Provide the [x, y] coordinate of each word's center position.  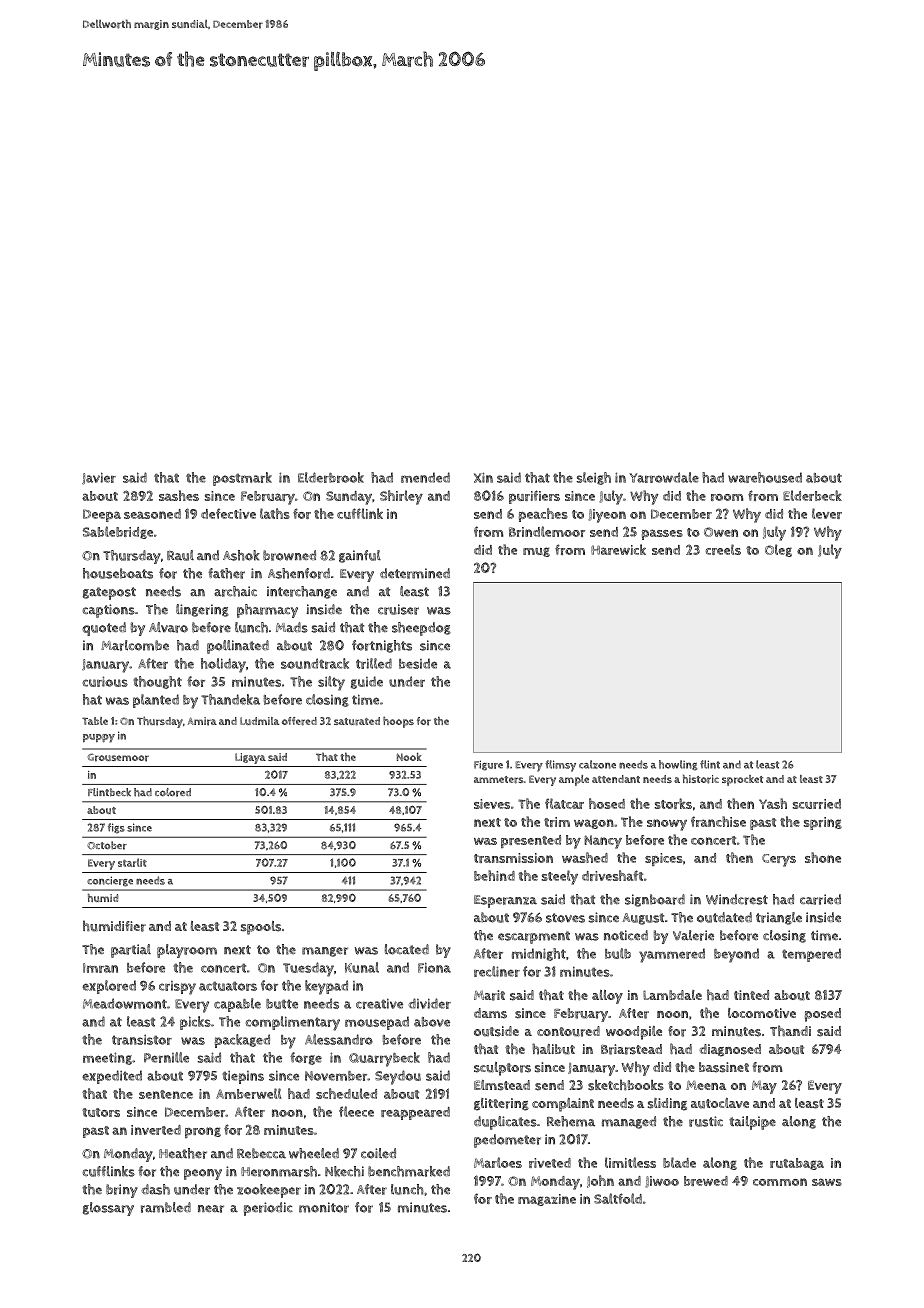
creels [723, 549]
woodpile [634, 1033]
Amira [202, 721]
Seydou [398, 1077]
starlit [132, 862]
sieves [492, 804]
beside [418, 663]
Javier [99, 478]
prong [203, 1132]
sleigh [593, 478]
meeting [107, 1058]
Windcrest [737, 899]
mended [425, 477]
